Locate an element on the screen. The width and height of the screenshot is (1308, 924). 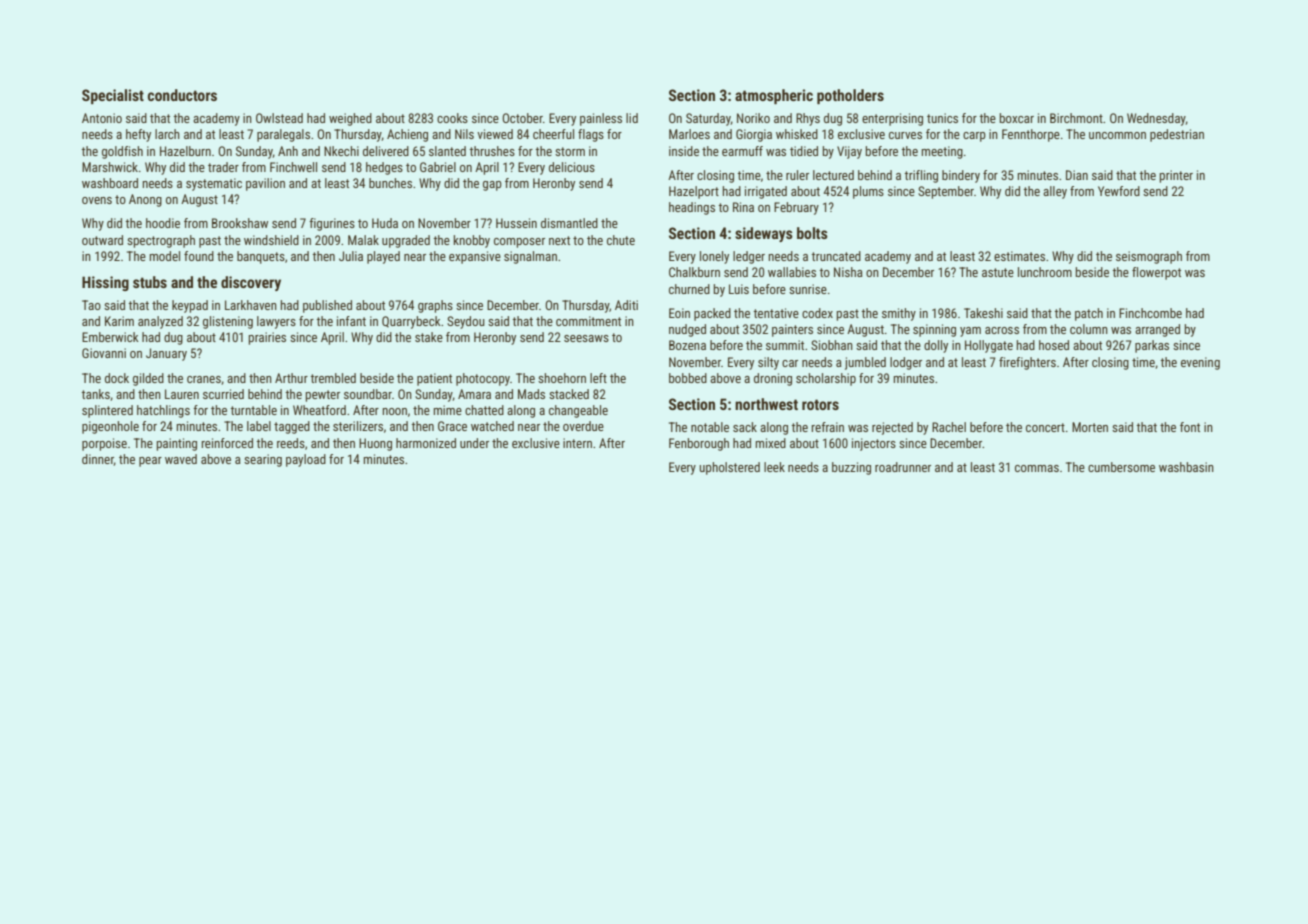
played is located at coordinates (383, 257).
